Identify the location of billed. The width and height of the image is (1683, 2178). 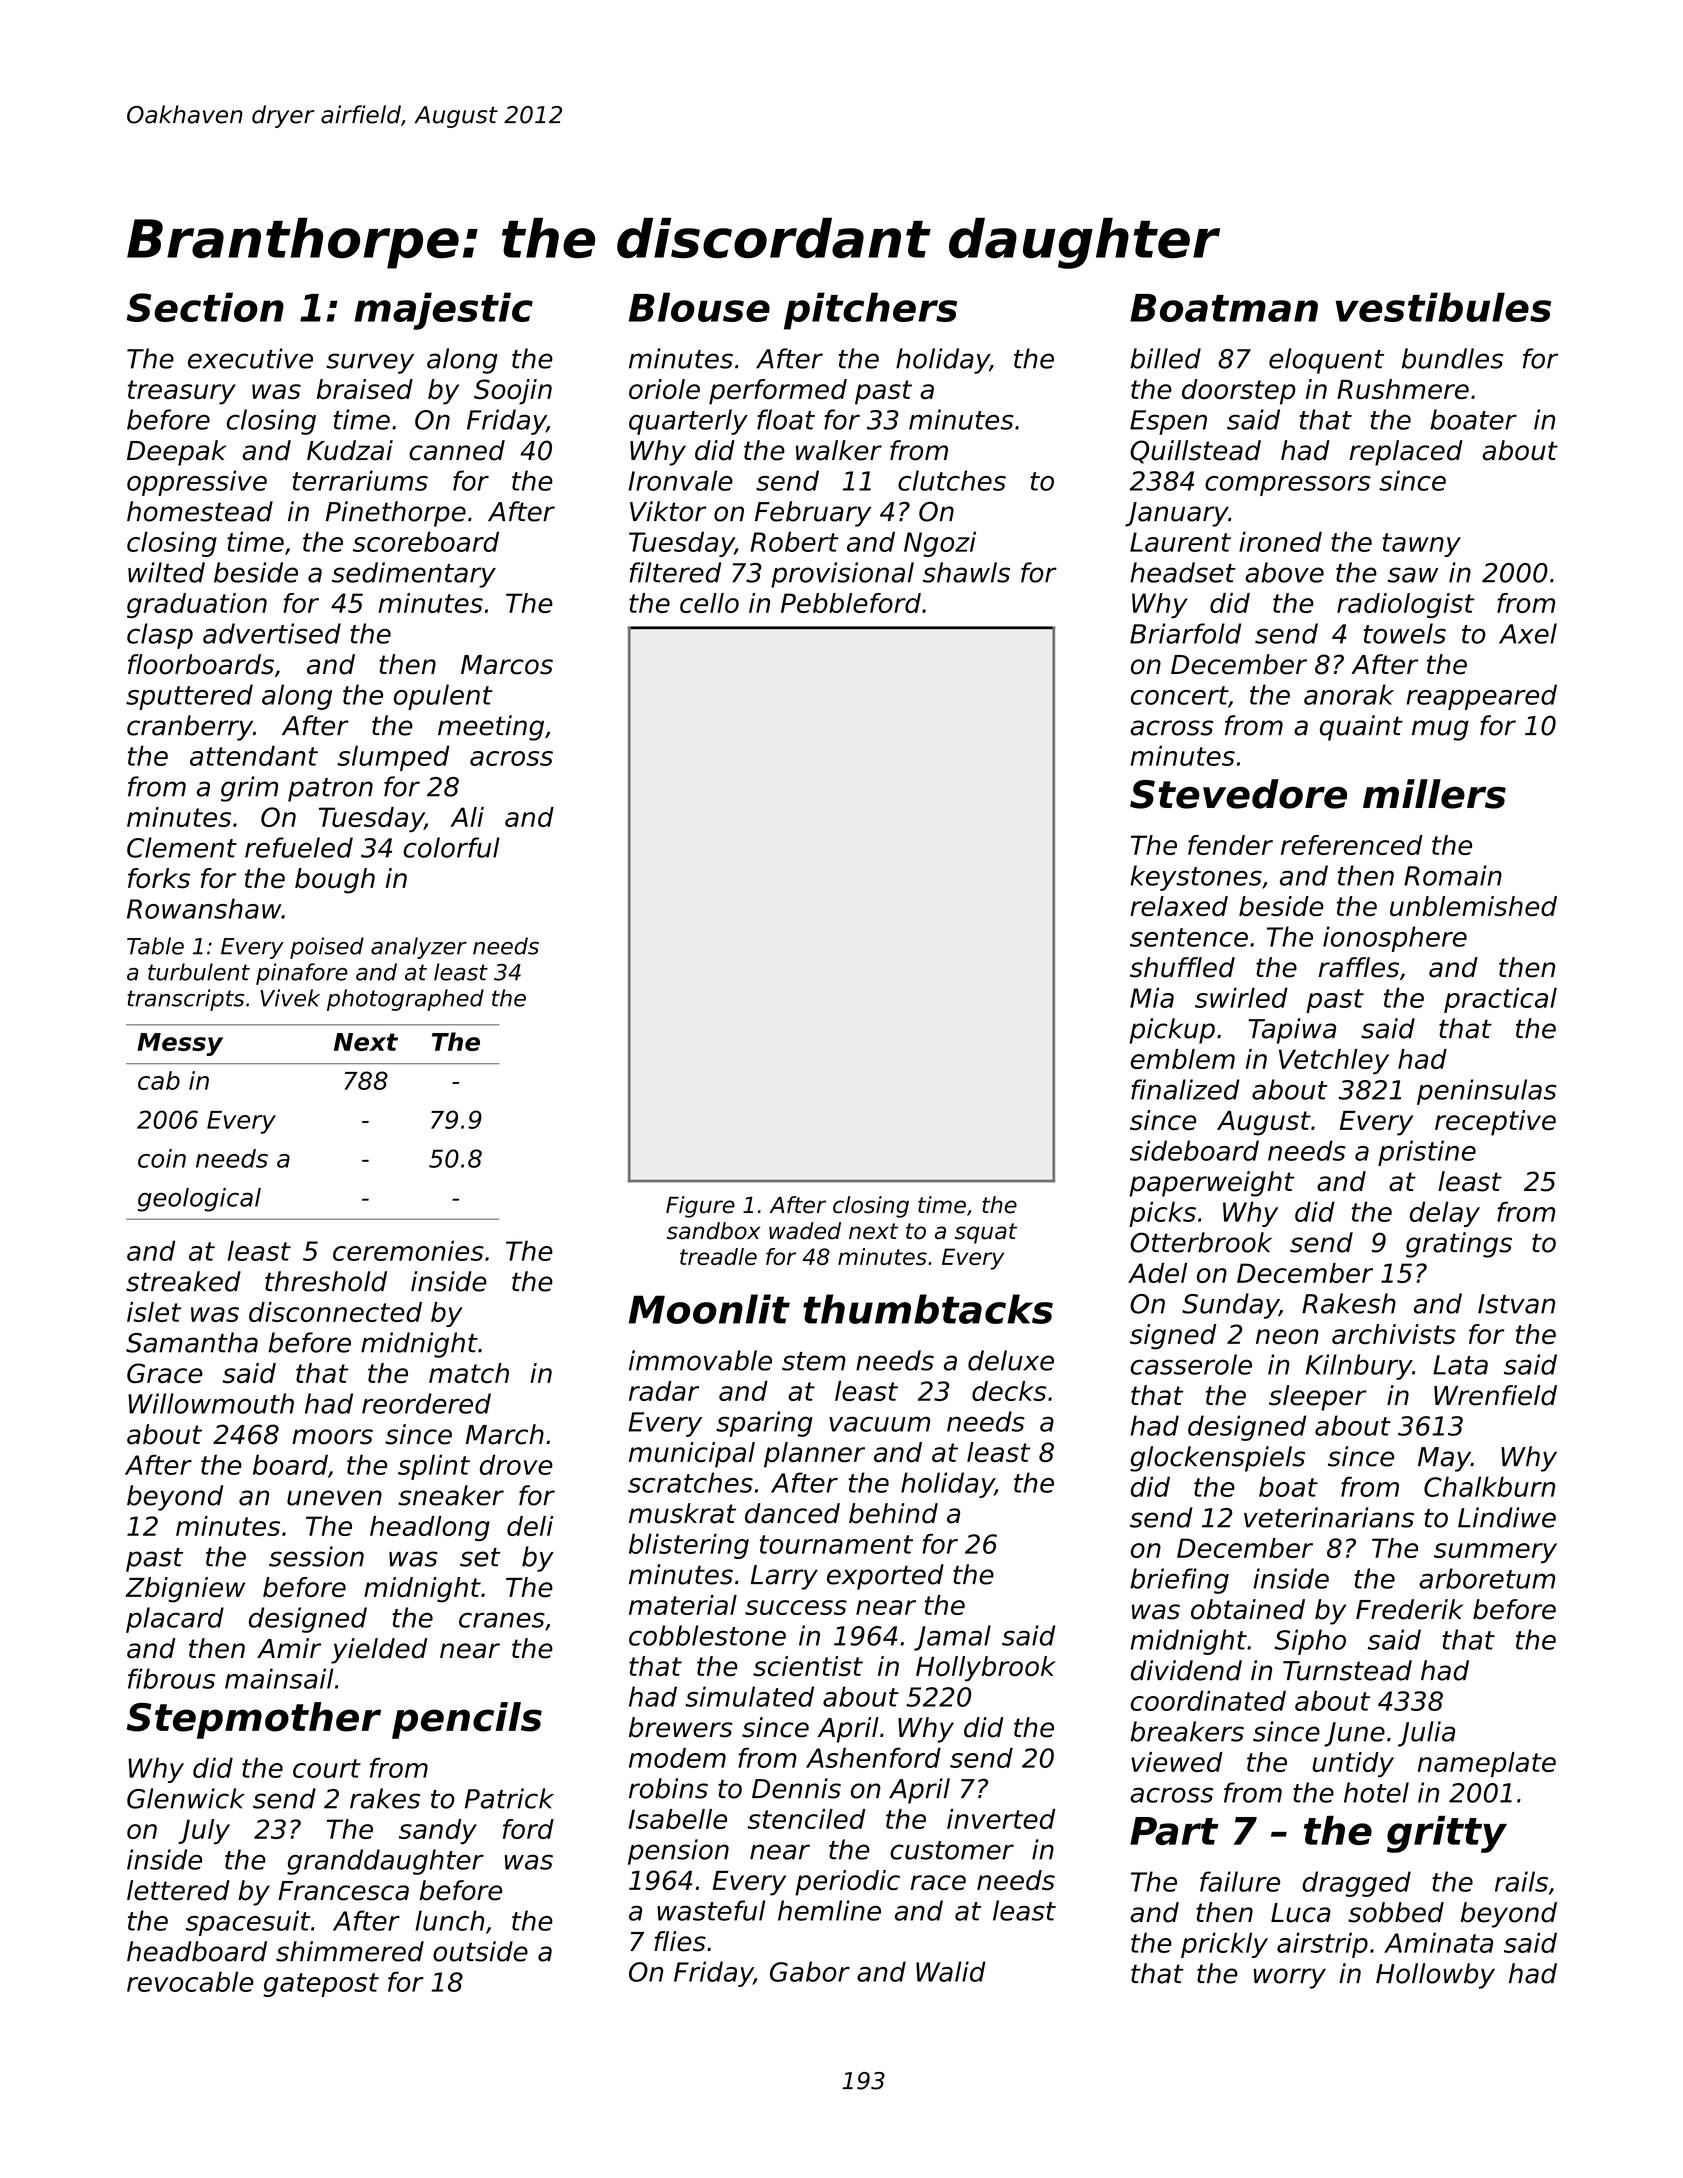
(1165, 358).
